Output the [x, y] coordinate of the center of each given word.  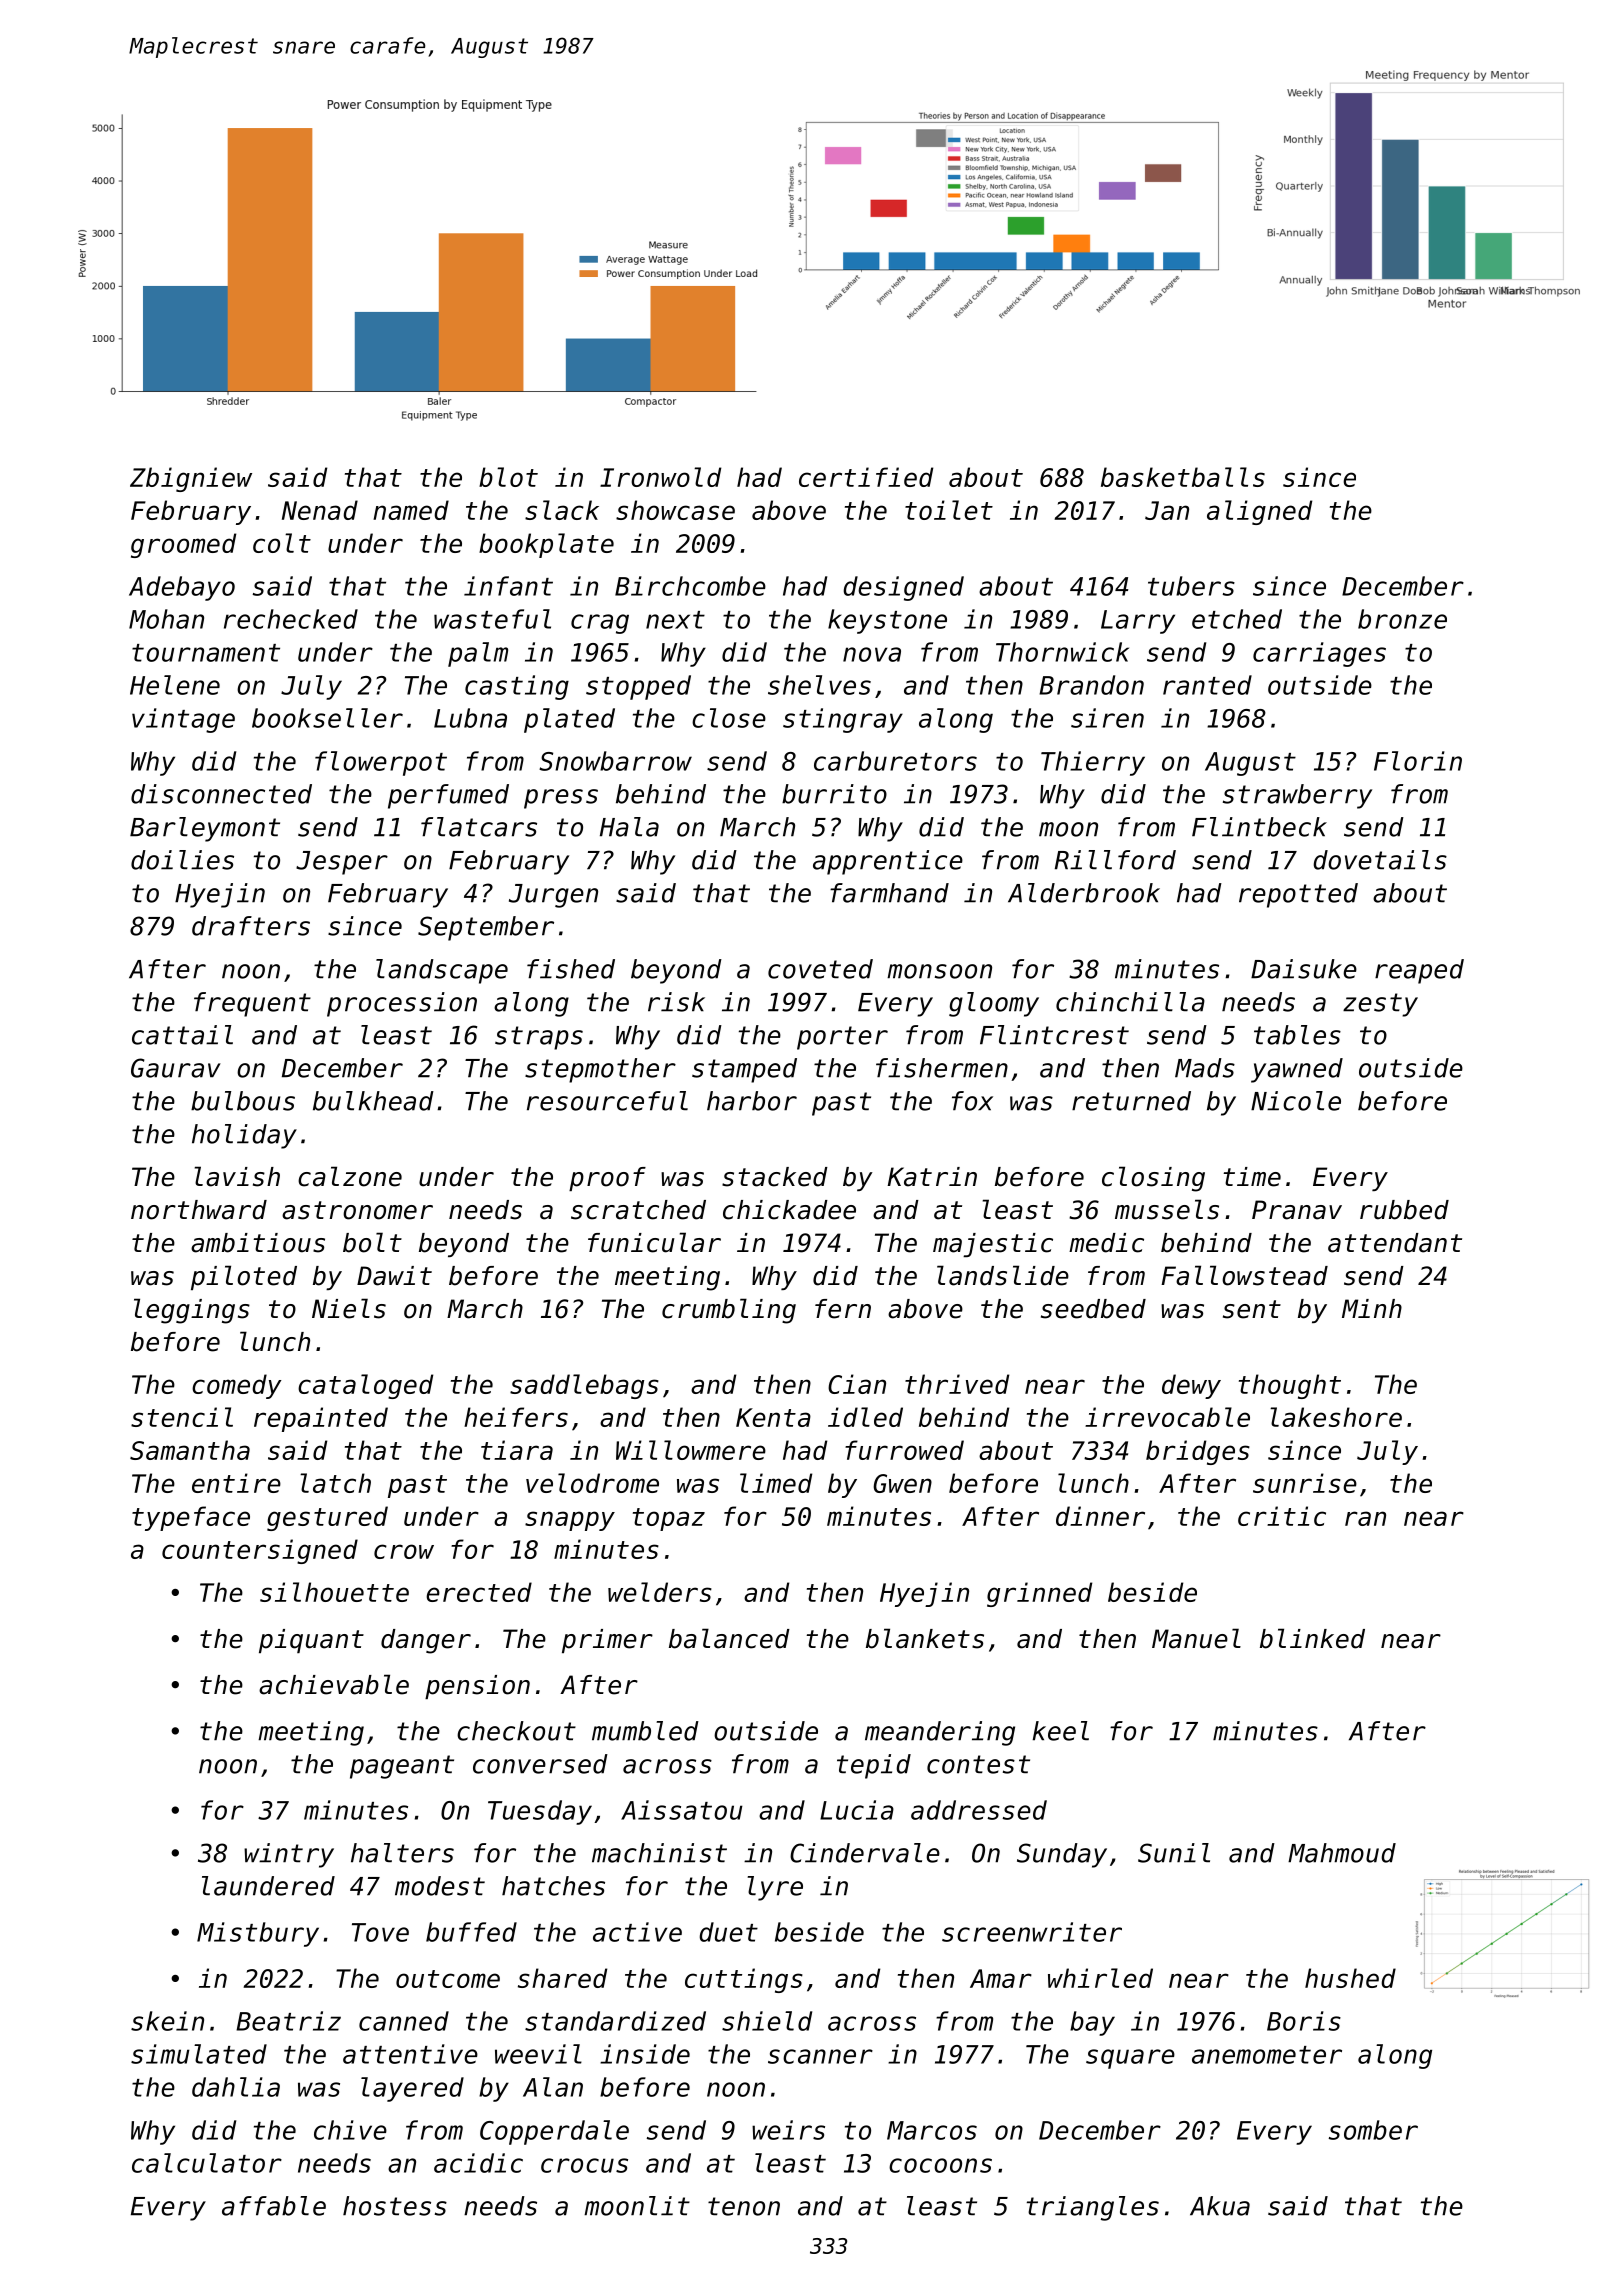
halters [402, 1853]
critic [1282, 1516]
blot [508, 477]
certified [866, 477]
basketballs [1183, 477]
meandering [940, 1733]
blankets [925, 1638]
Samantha [190, 1450]
